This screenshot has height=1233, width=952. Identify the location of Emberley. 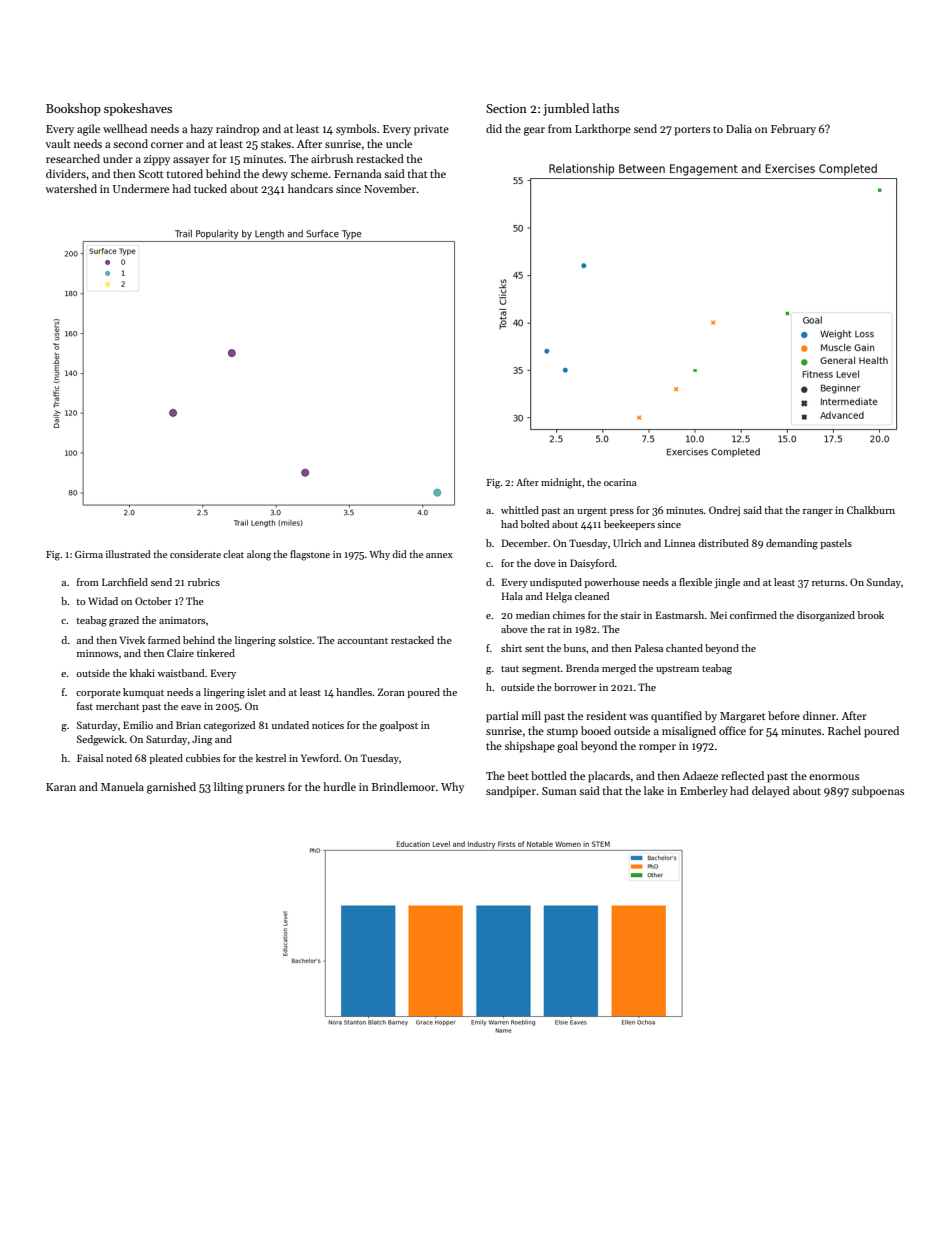
(704, 792).
